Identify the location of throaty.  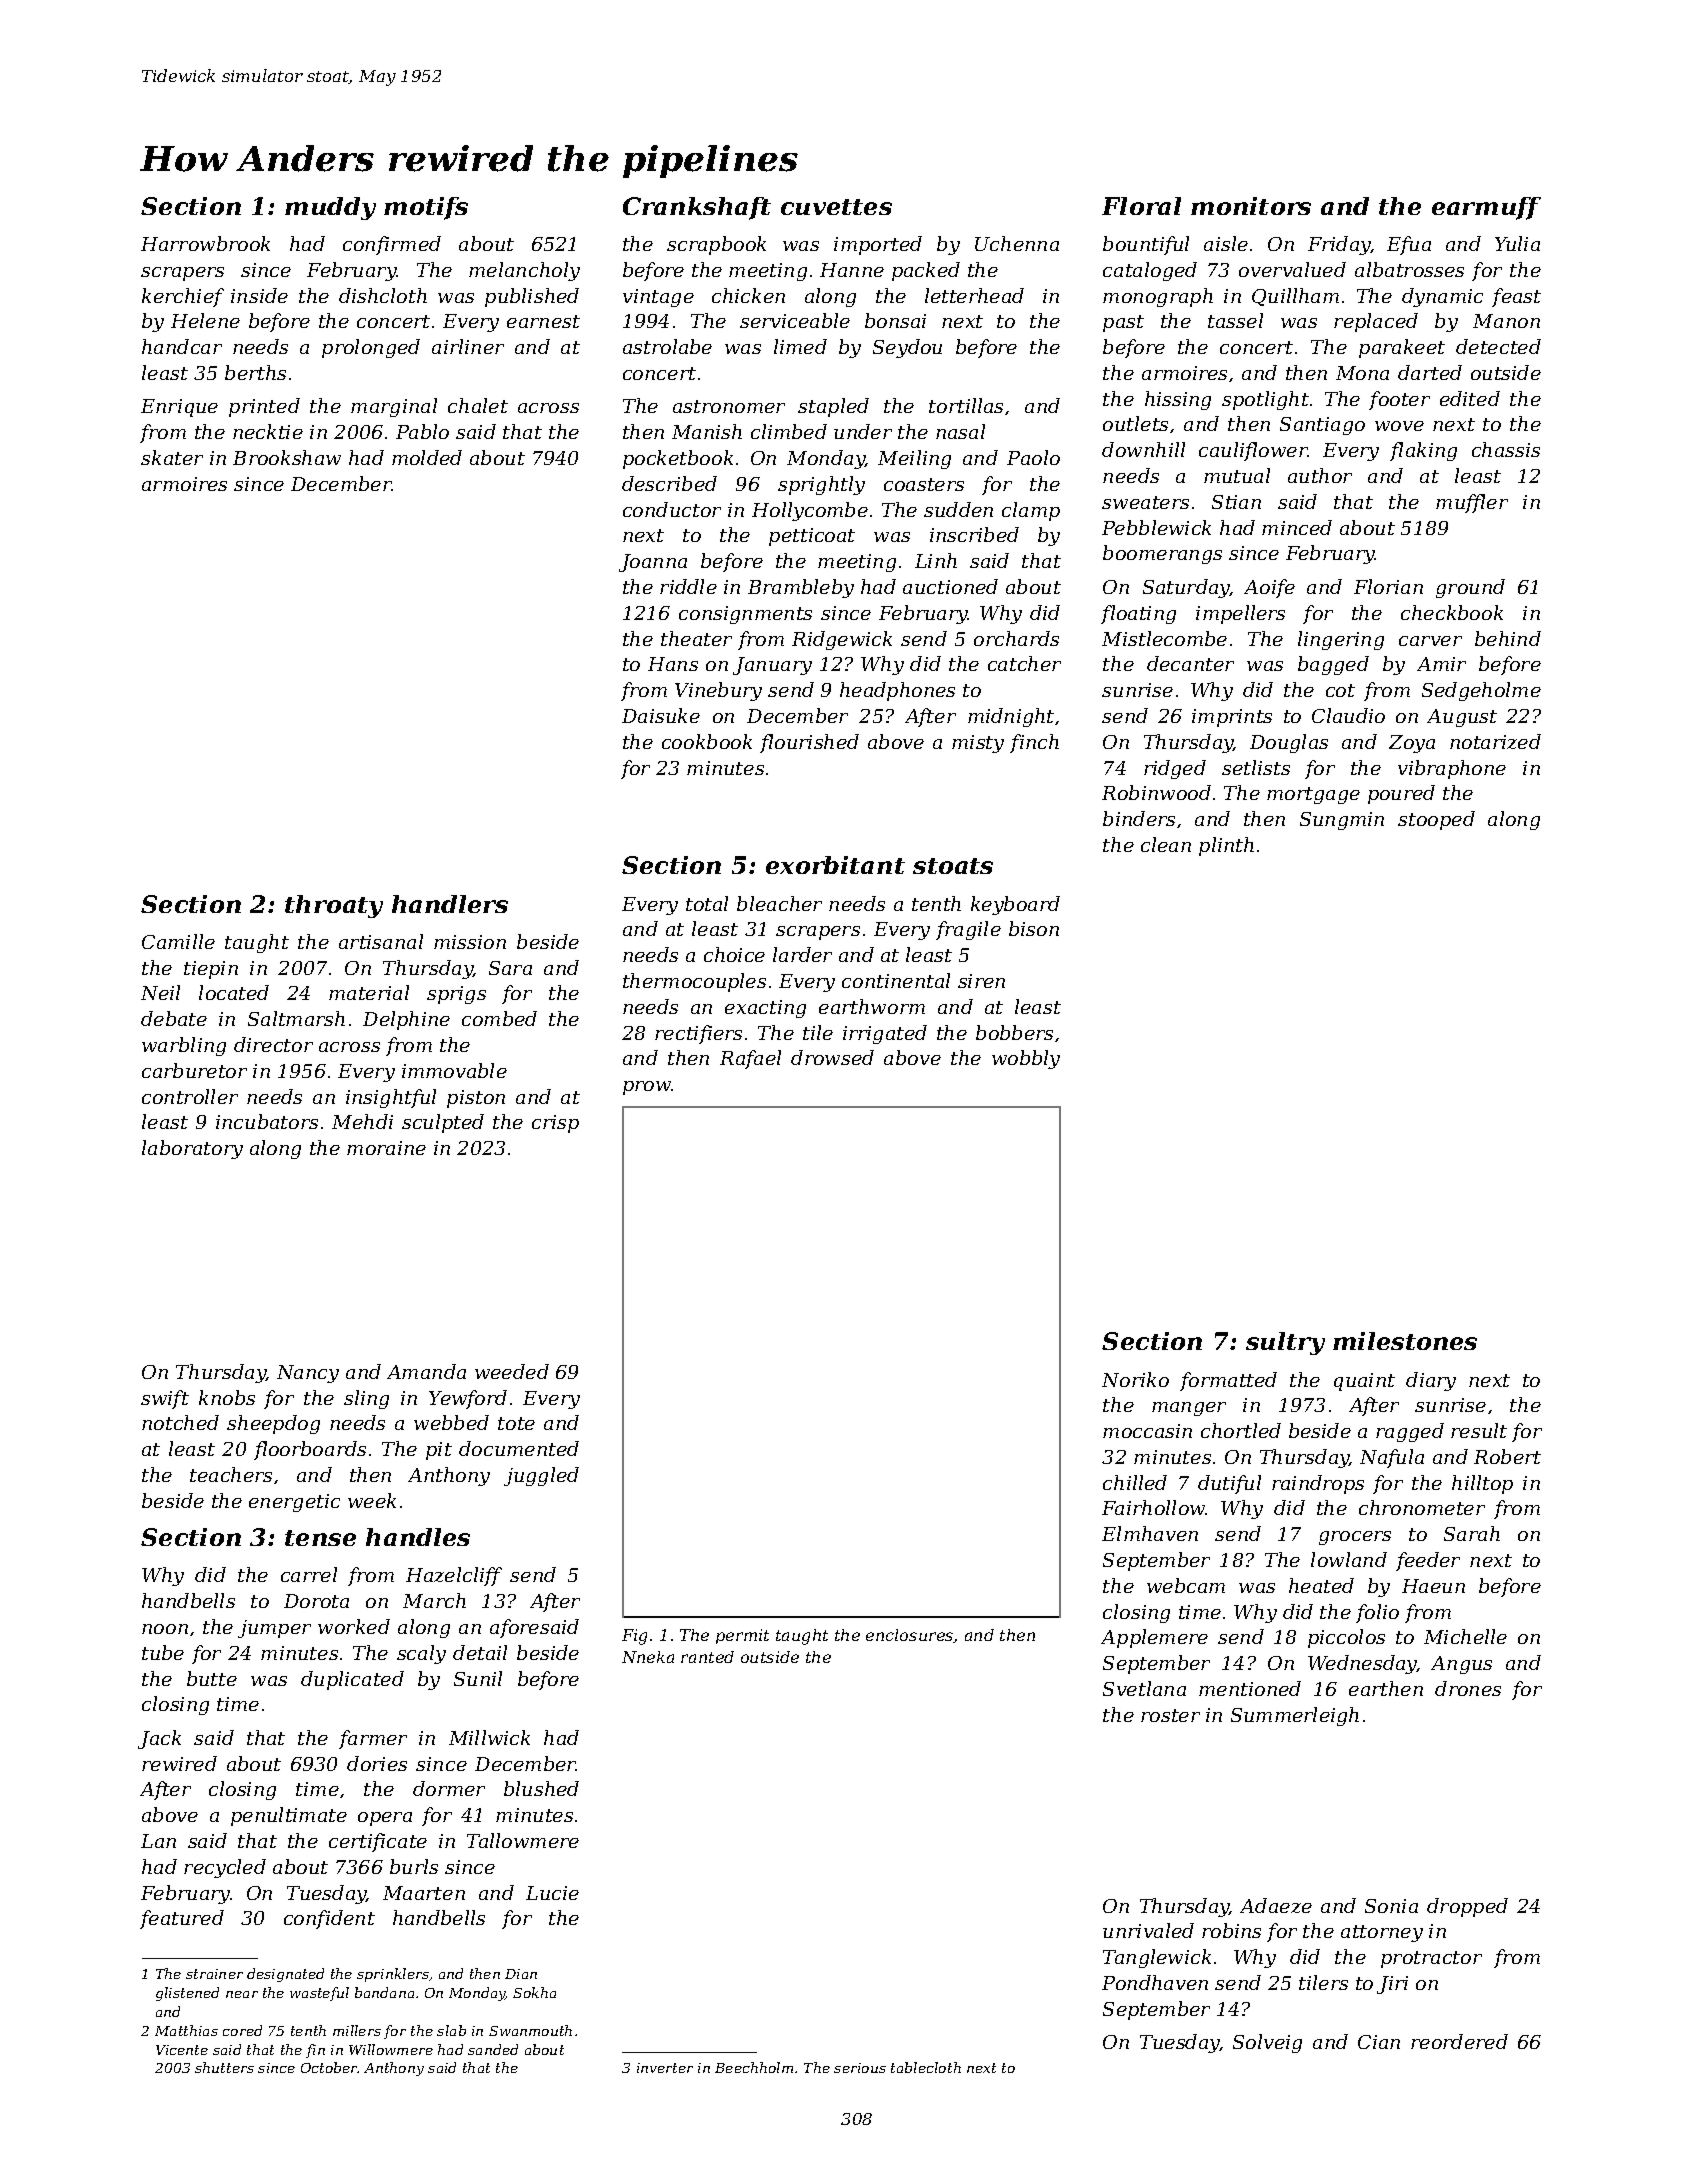
(334, 906).
